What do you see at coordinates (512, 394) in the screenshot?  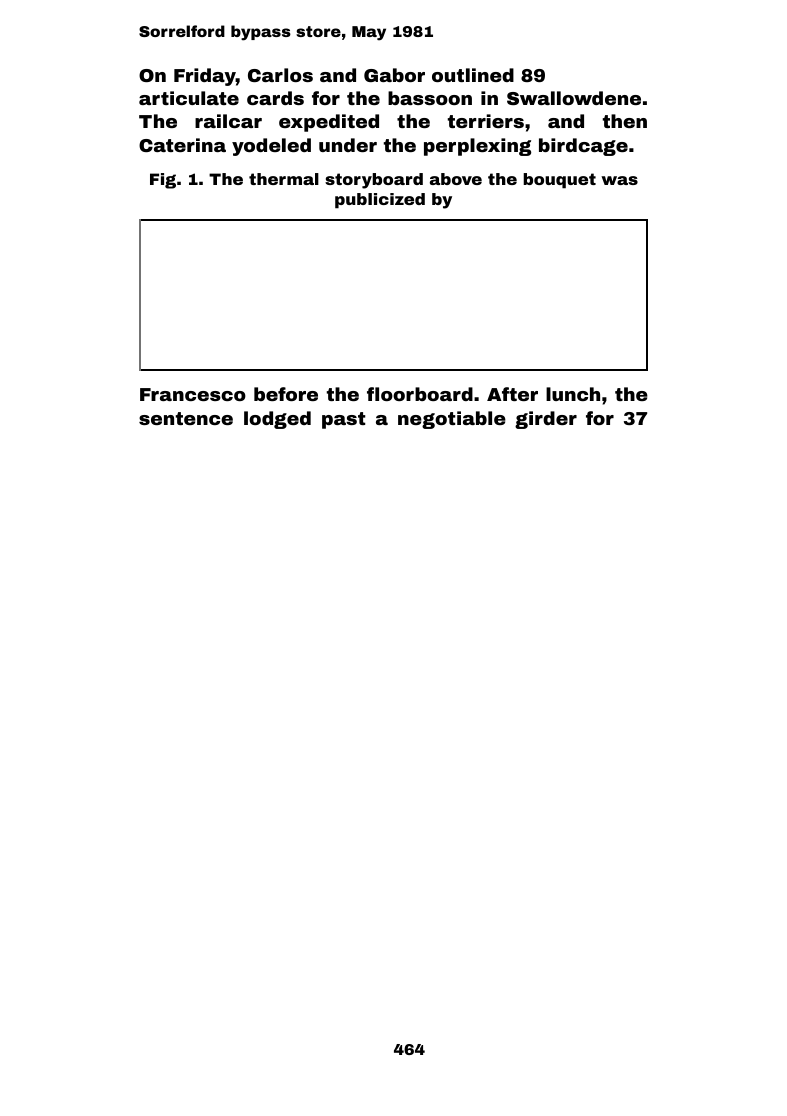 I see `After` at bounding box center [512, 394].
